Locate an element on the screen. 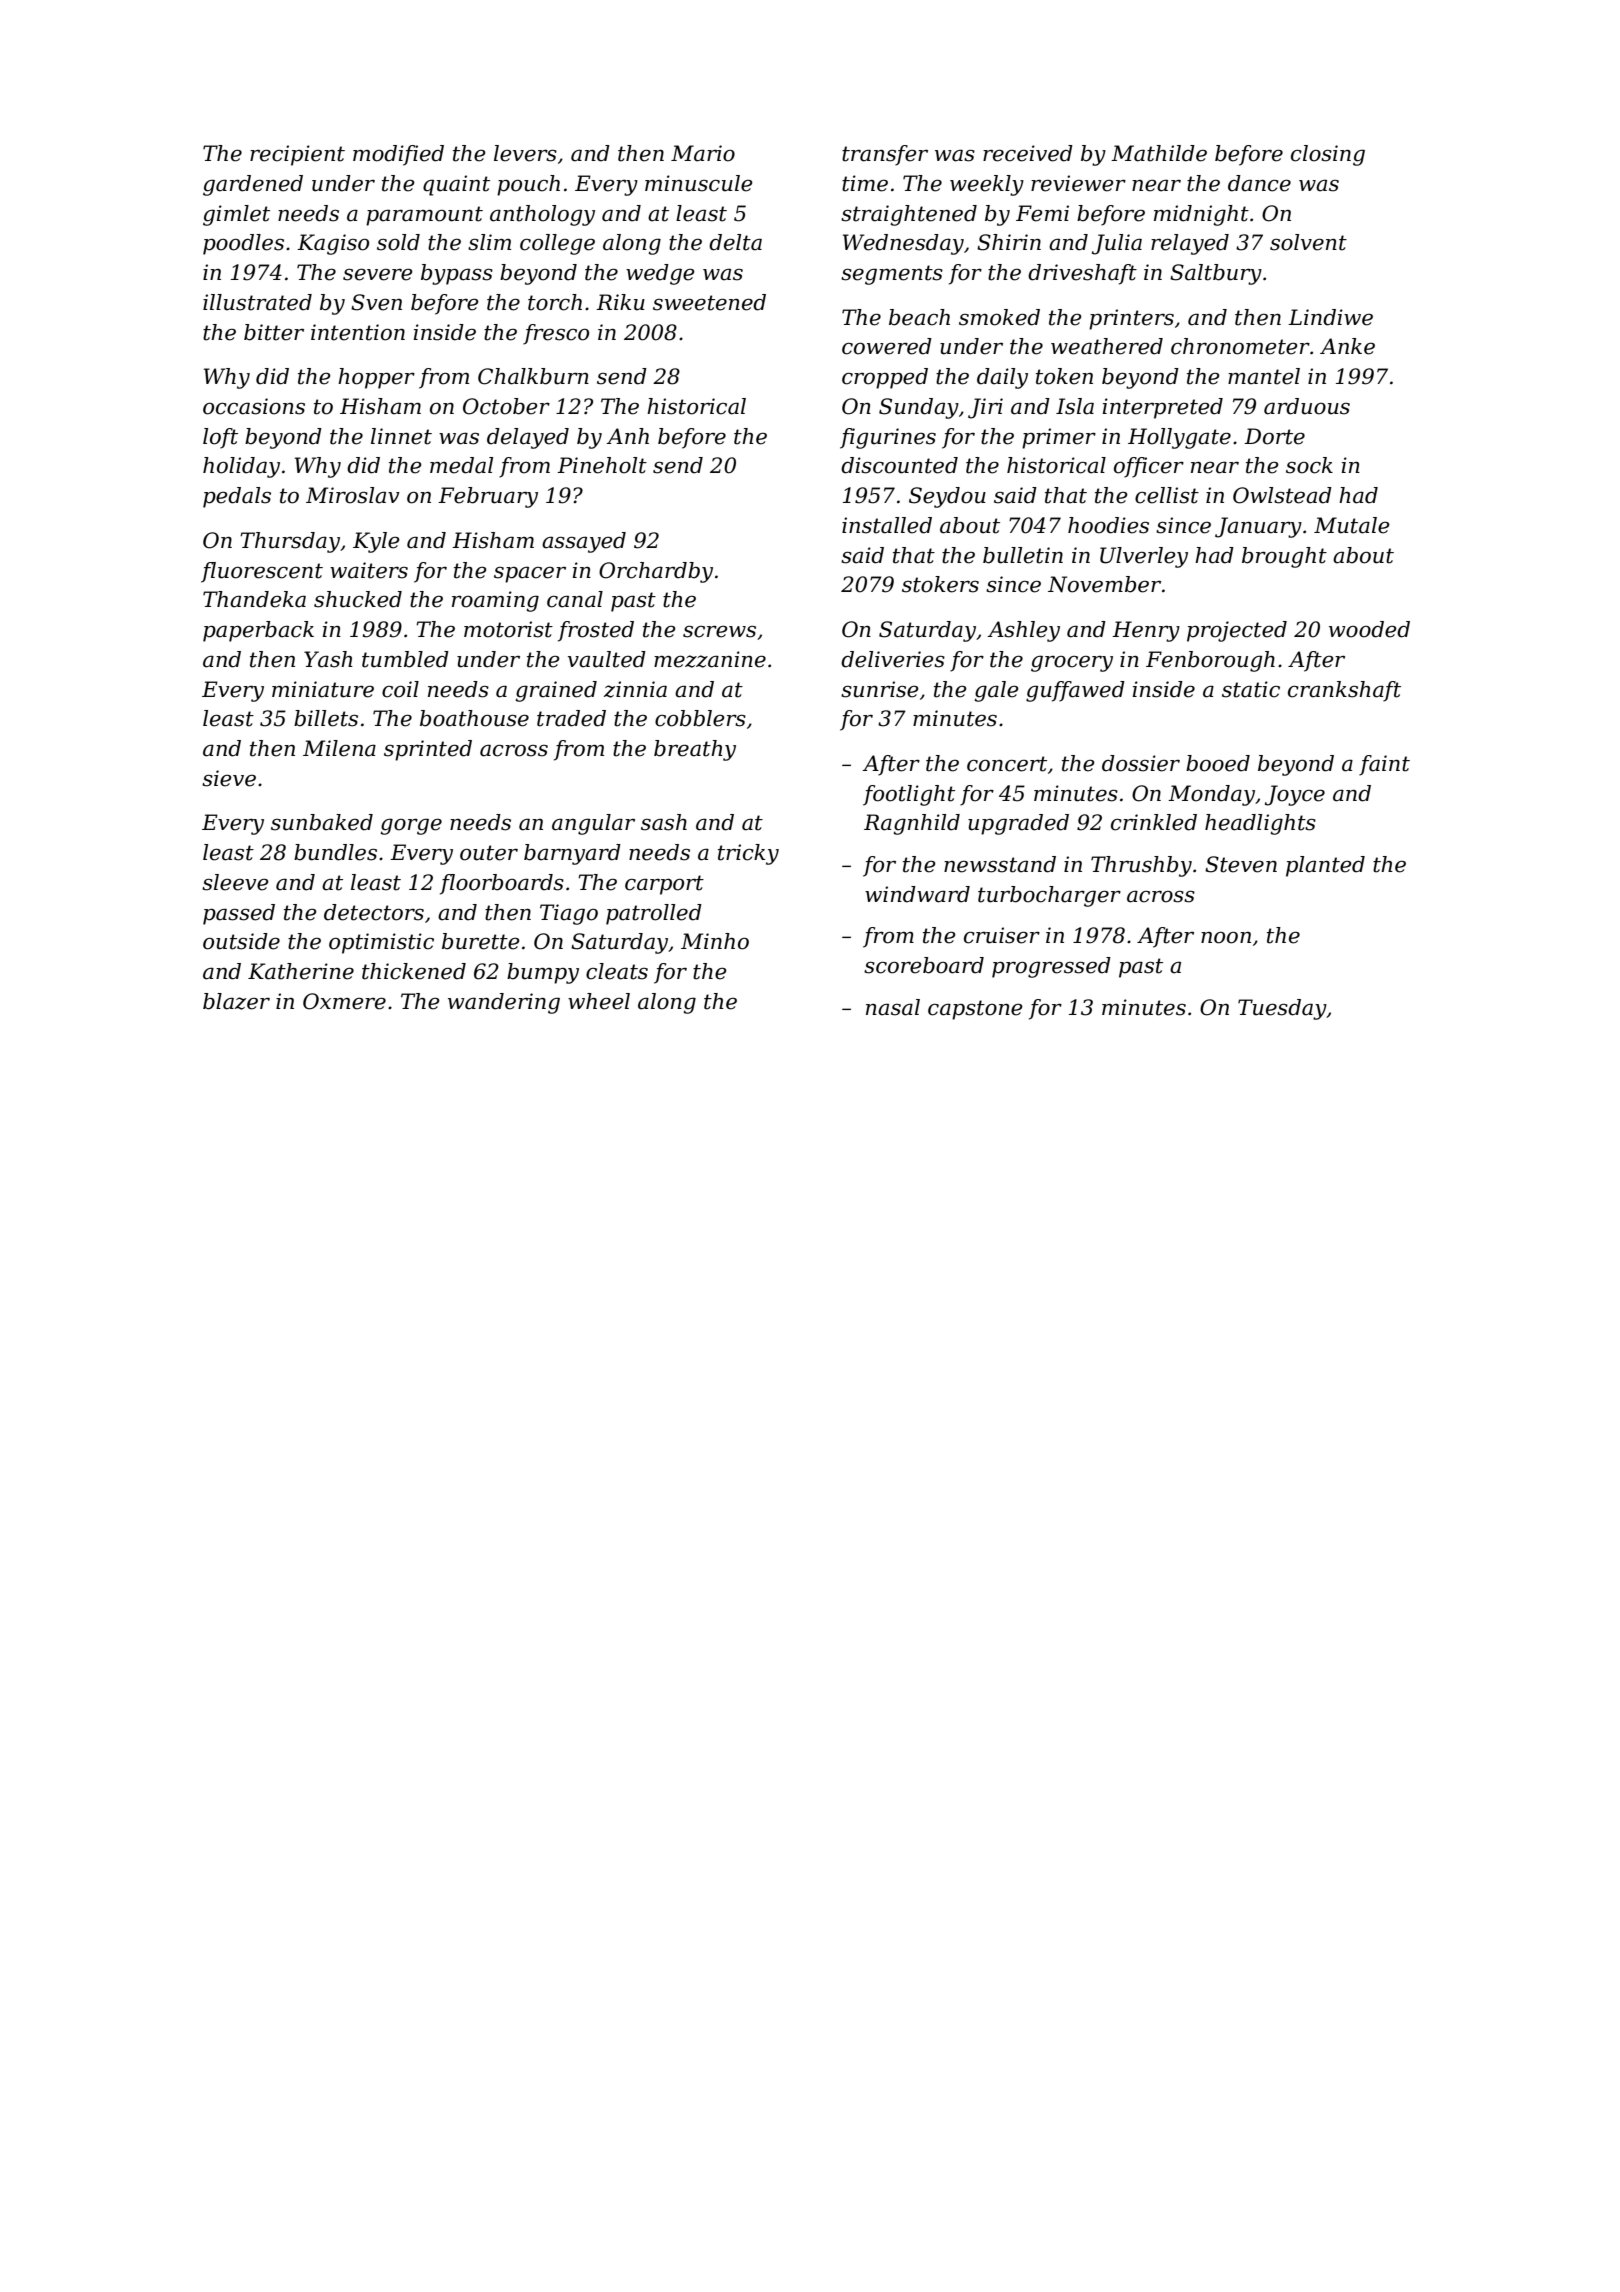  Katherine is located at coordinates (301, 971).
